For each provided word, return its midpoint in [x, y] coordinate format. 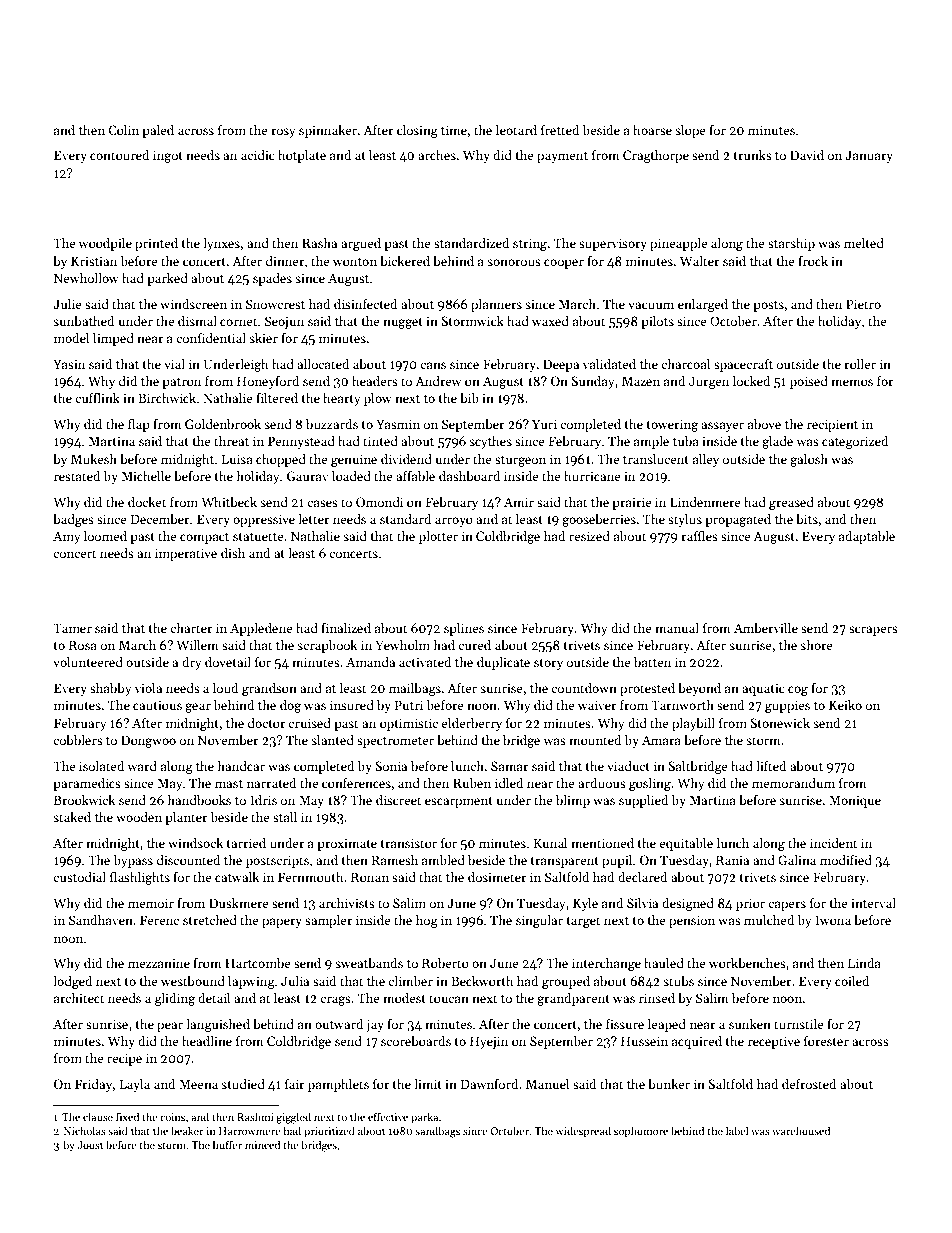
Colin [123, 130]
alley [706, 460]
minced [262, 1144]
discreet [399, 800]
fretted [560, 130]
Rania [732, 860]
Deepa [561, 365]
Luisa [237, 459]
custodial [79, 877]
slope [690, 131]
